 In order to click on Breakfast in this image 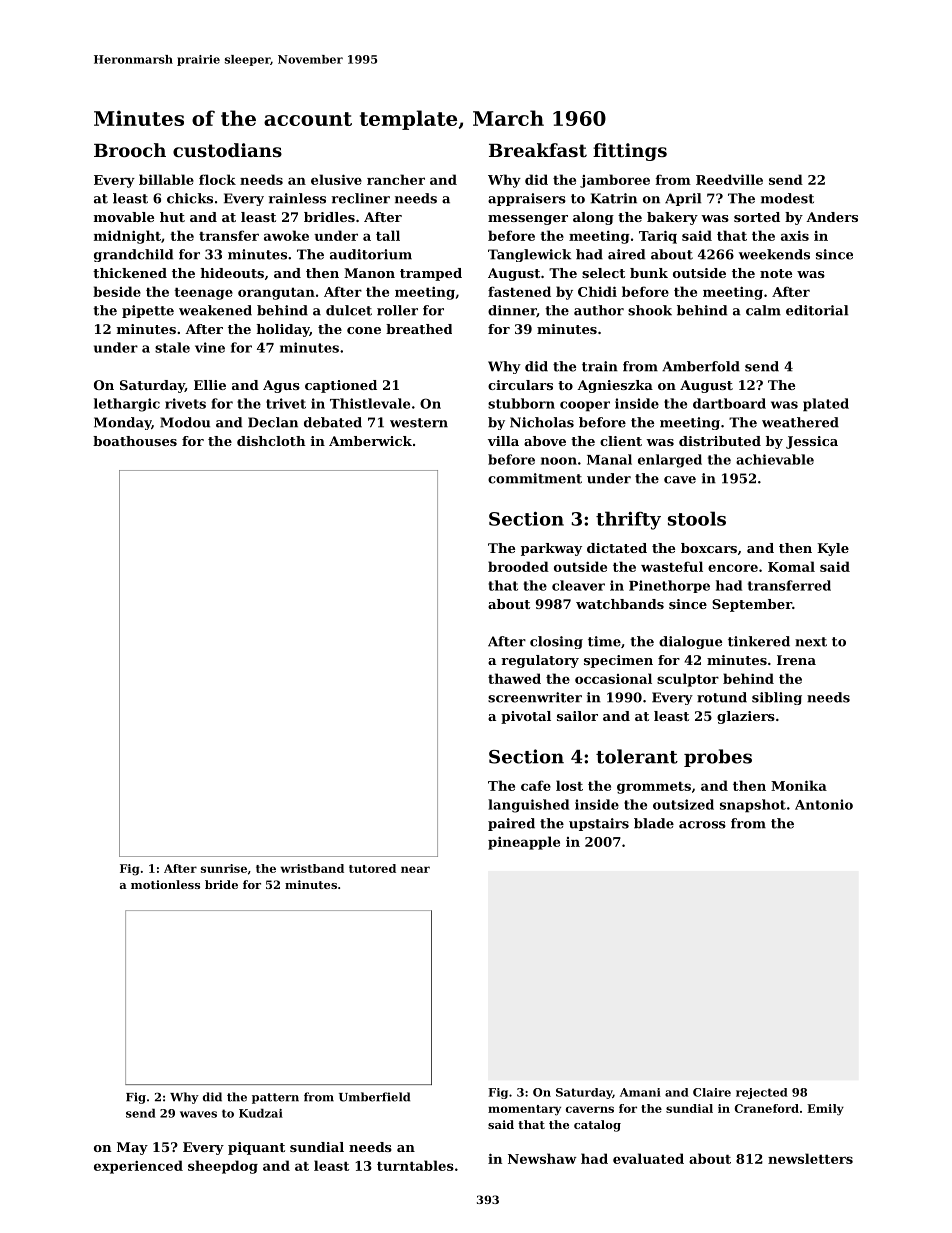, I will do `click(538, 150)`.
